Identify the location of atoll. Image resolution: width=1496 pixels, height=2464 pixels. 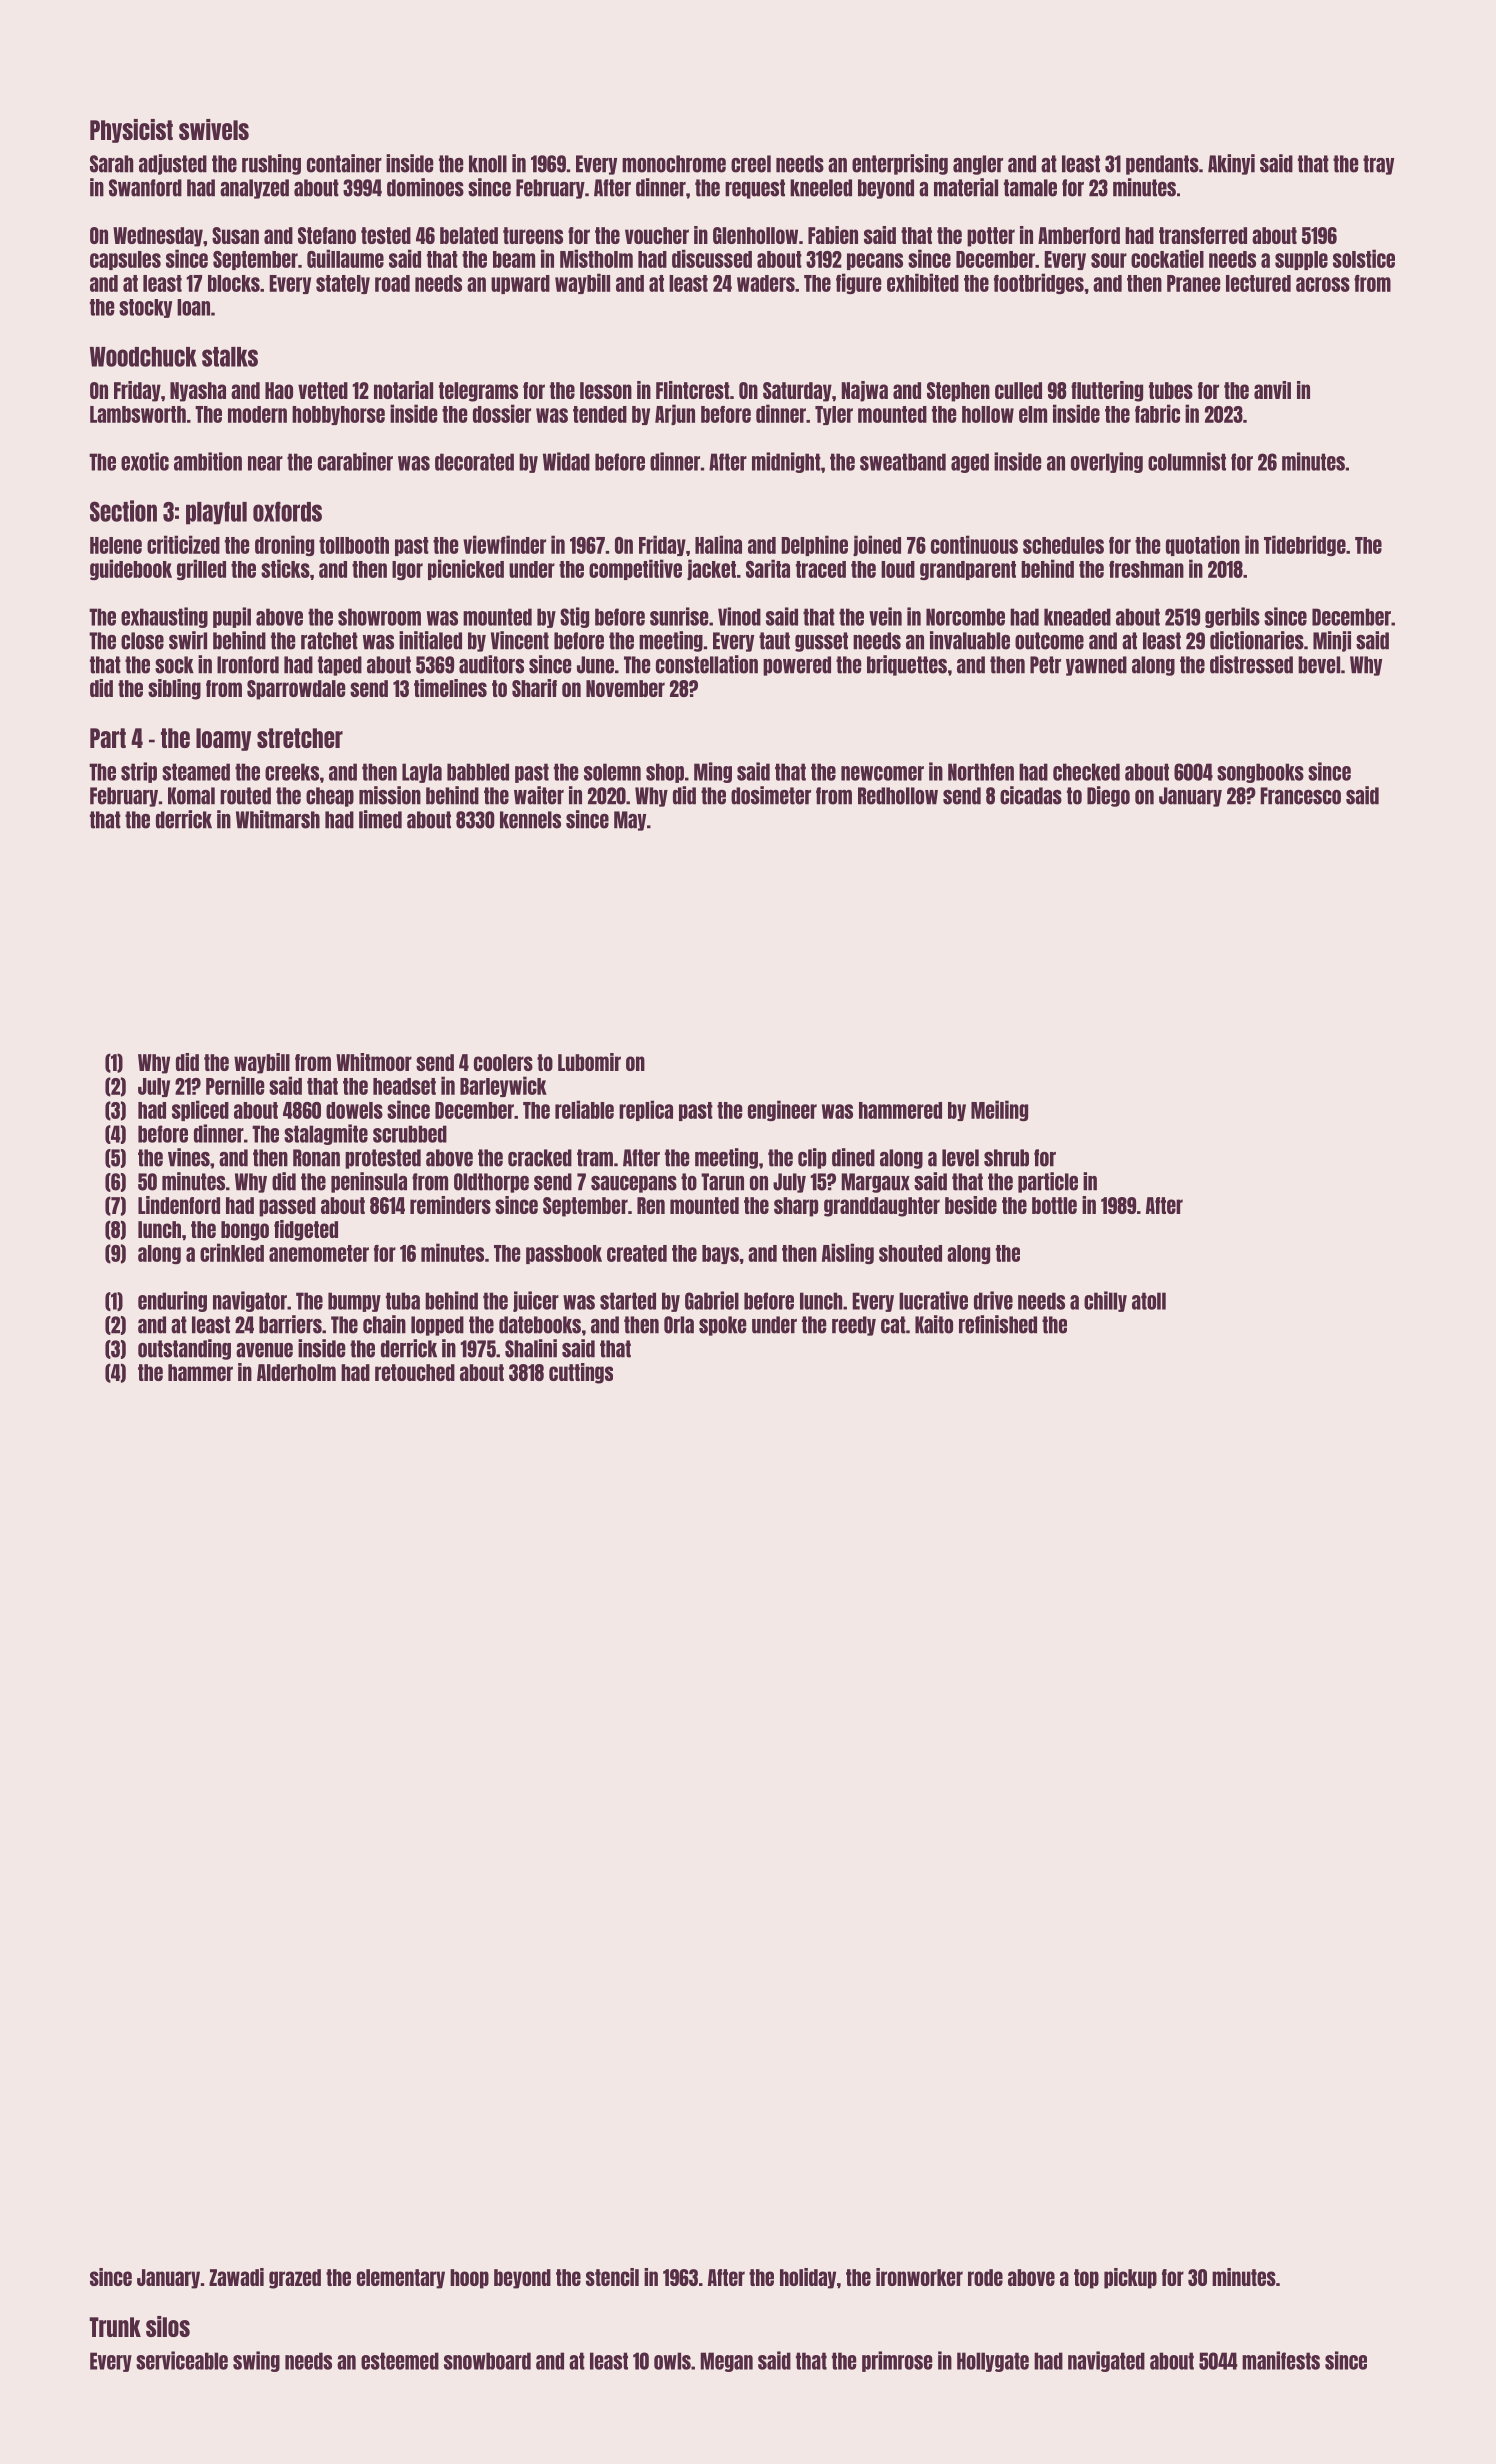
(1149, 1301).
